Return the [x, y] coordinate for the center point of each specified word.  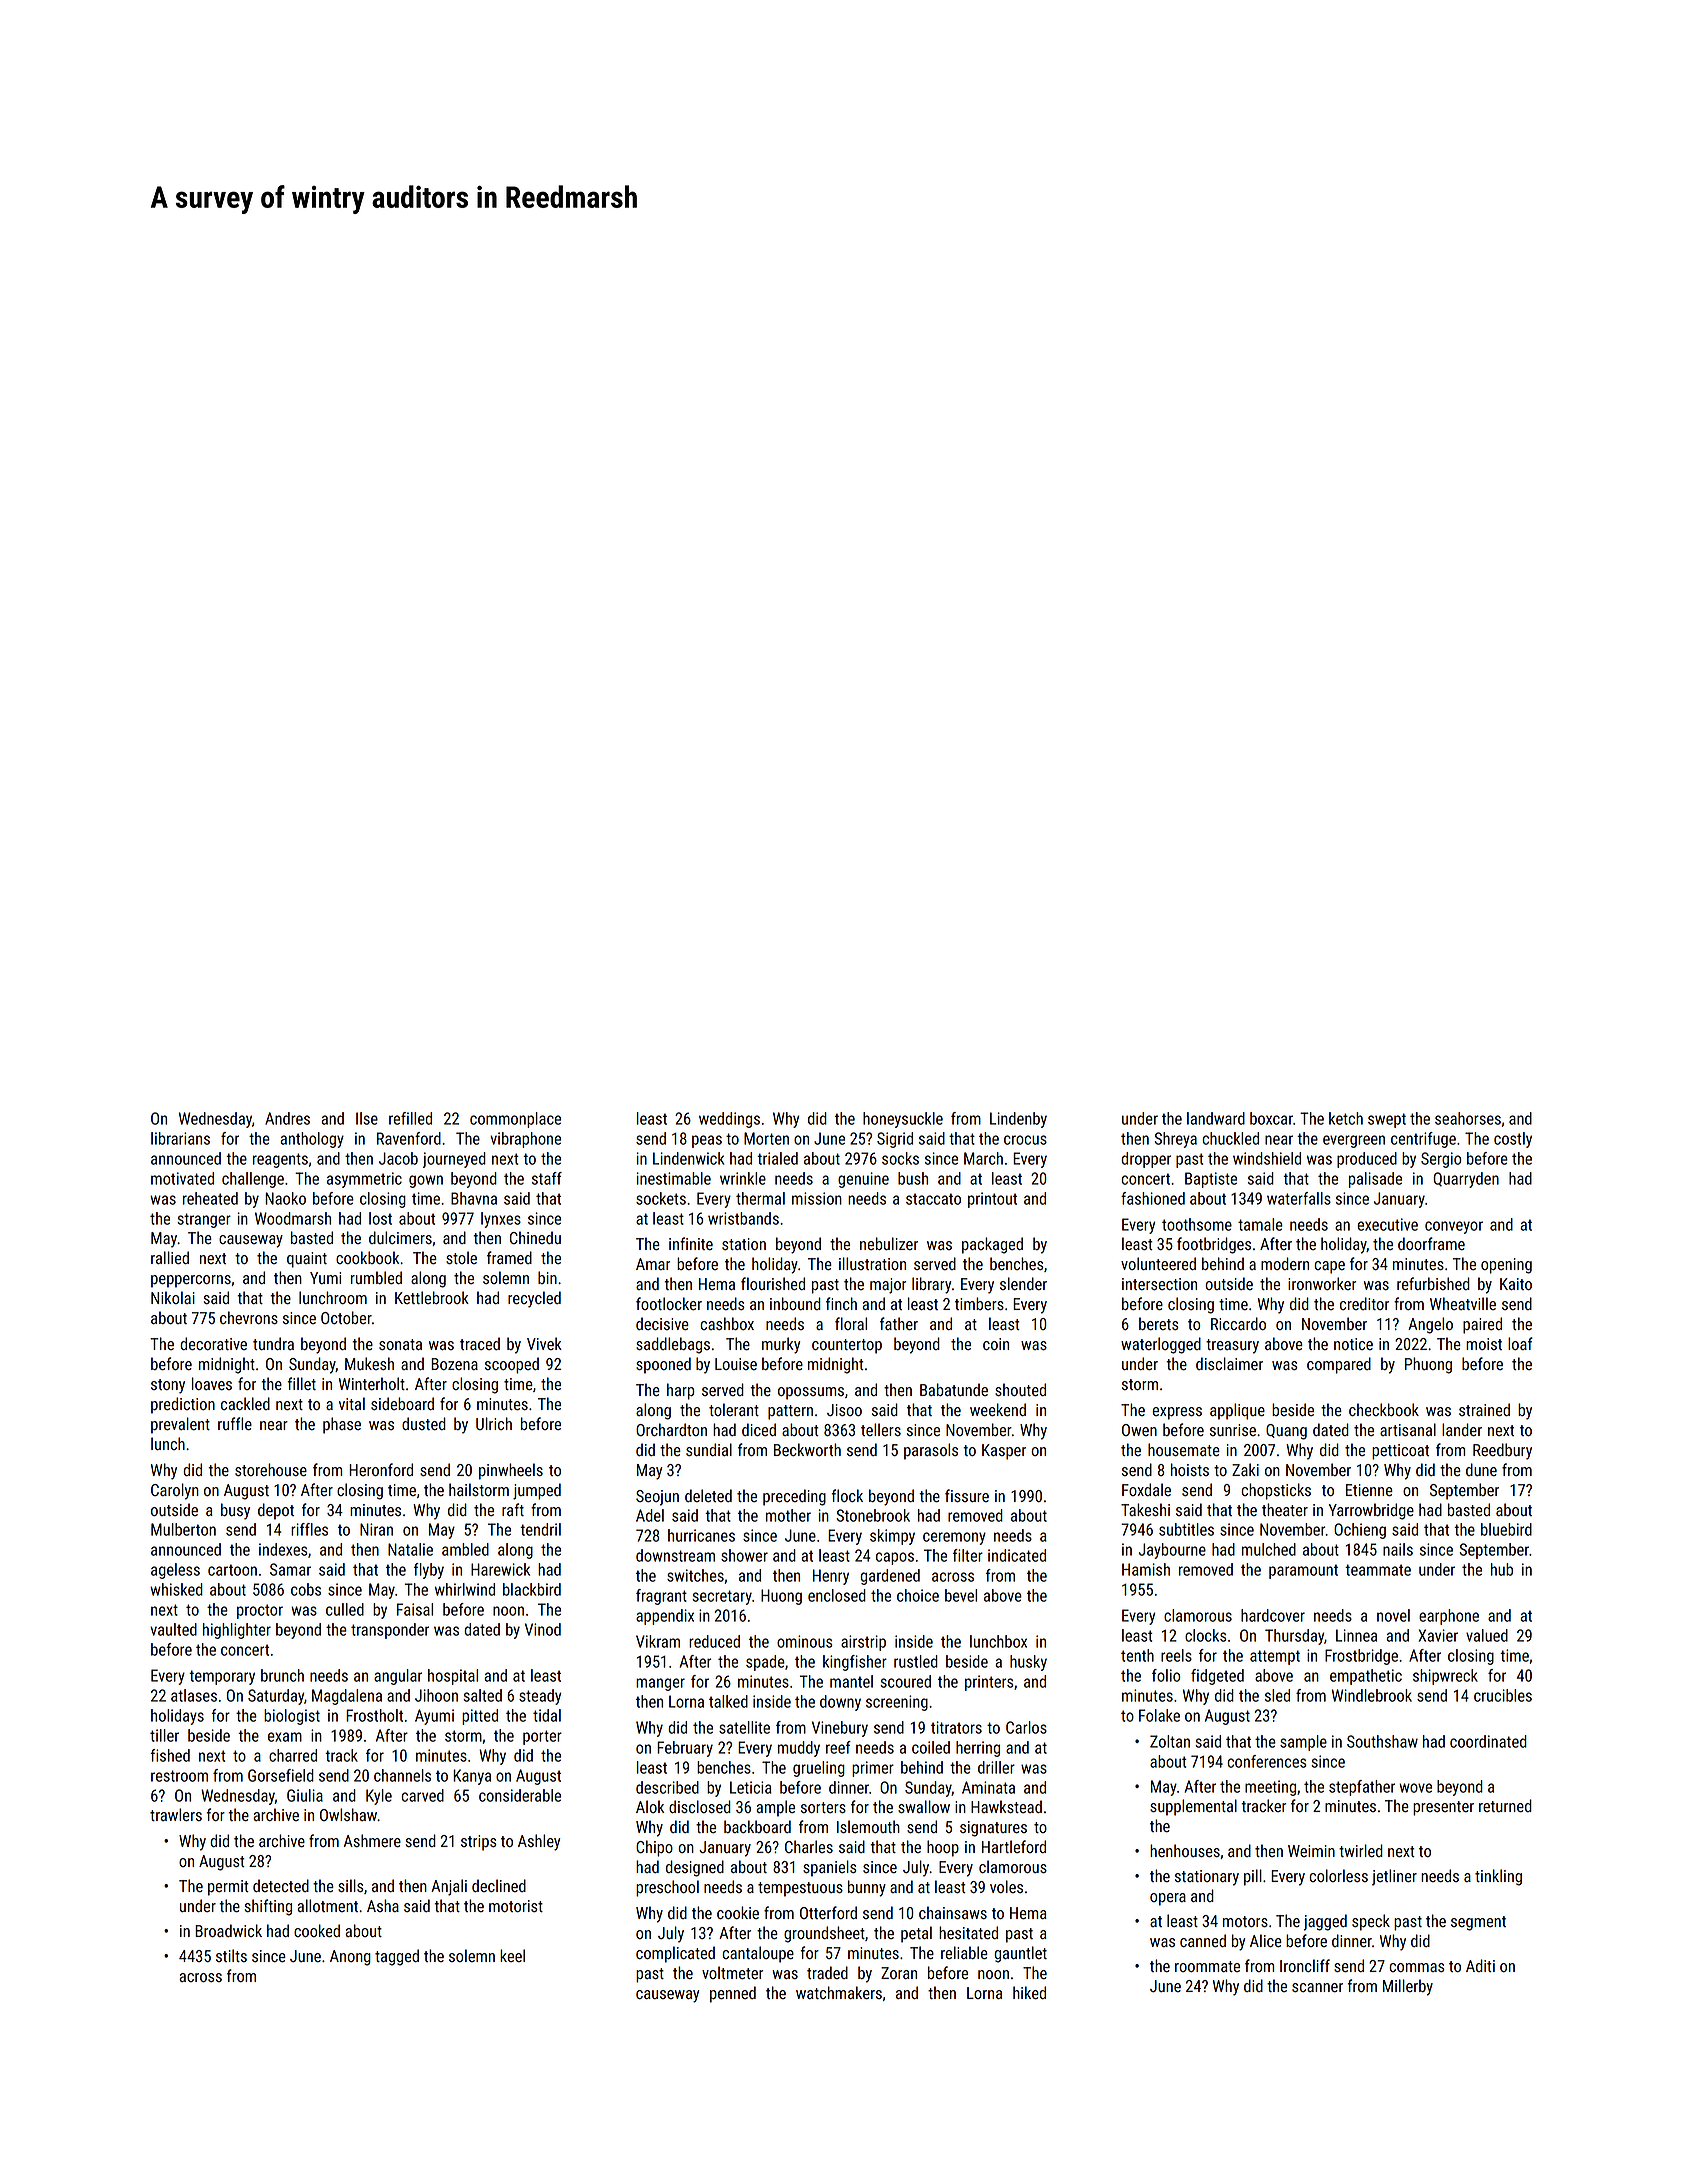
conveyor [1454, 1227]
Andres [287, 1118]
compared [1339, 1365]
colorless [1338, 1875]
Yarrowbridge [1371, 1511]
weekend [998, 1410]
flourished [773, 1284]
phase [342, 1425]
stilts [231, 1955]
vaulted [173, 1629]
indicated [1017, 1555]
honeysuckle [903, 1120]
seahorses [1468, 1118]
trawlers [176, 1815]
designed [695, 1868]
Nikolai [173, 1297]
